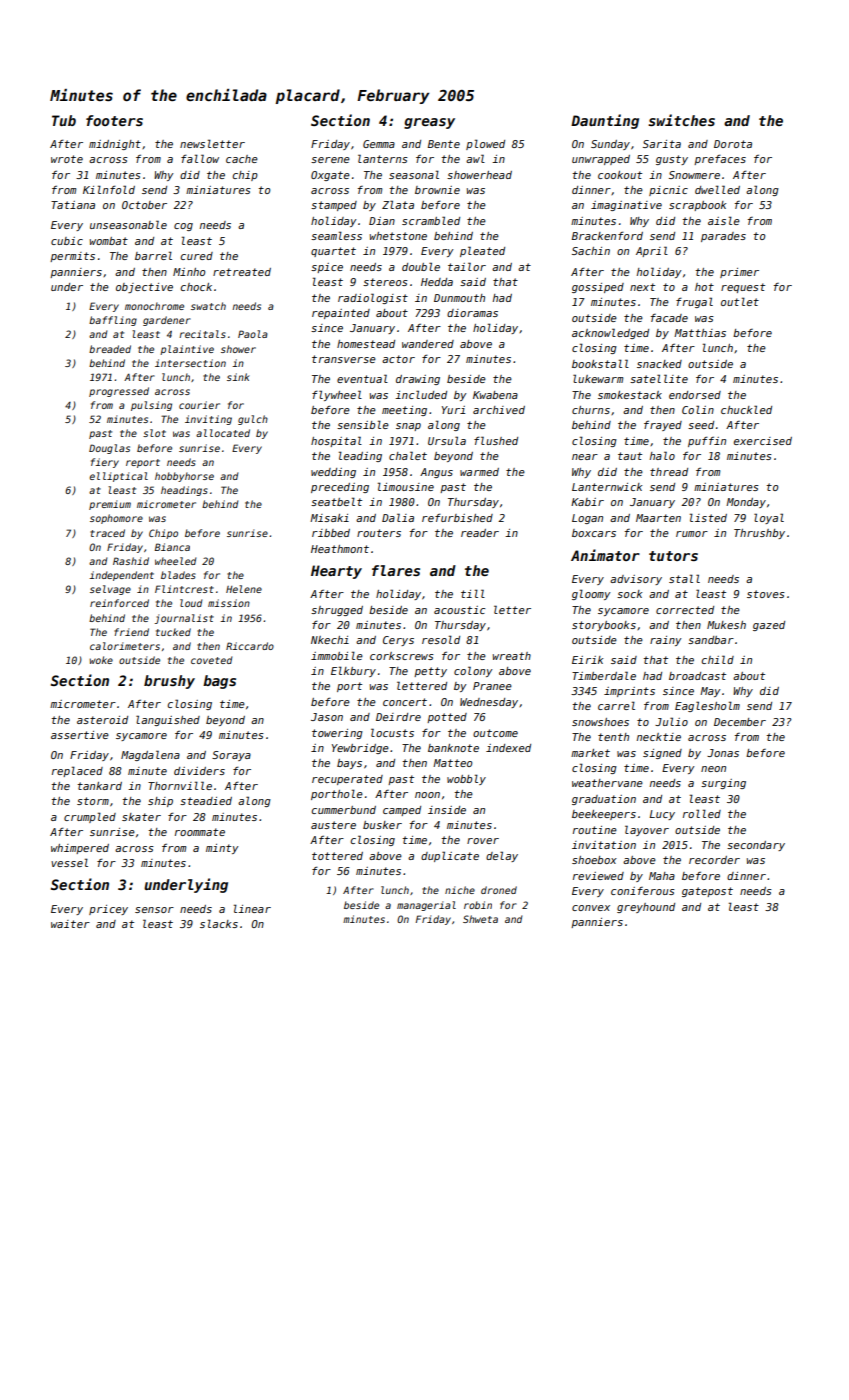 This screenshot has height=1400, width=849. Describe the element at coordinates (429, 123) in the screenshot. I see `greasy` at that location.
